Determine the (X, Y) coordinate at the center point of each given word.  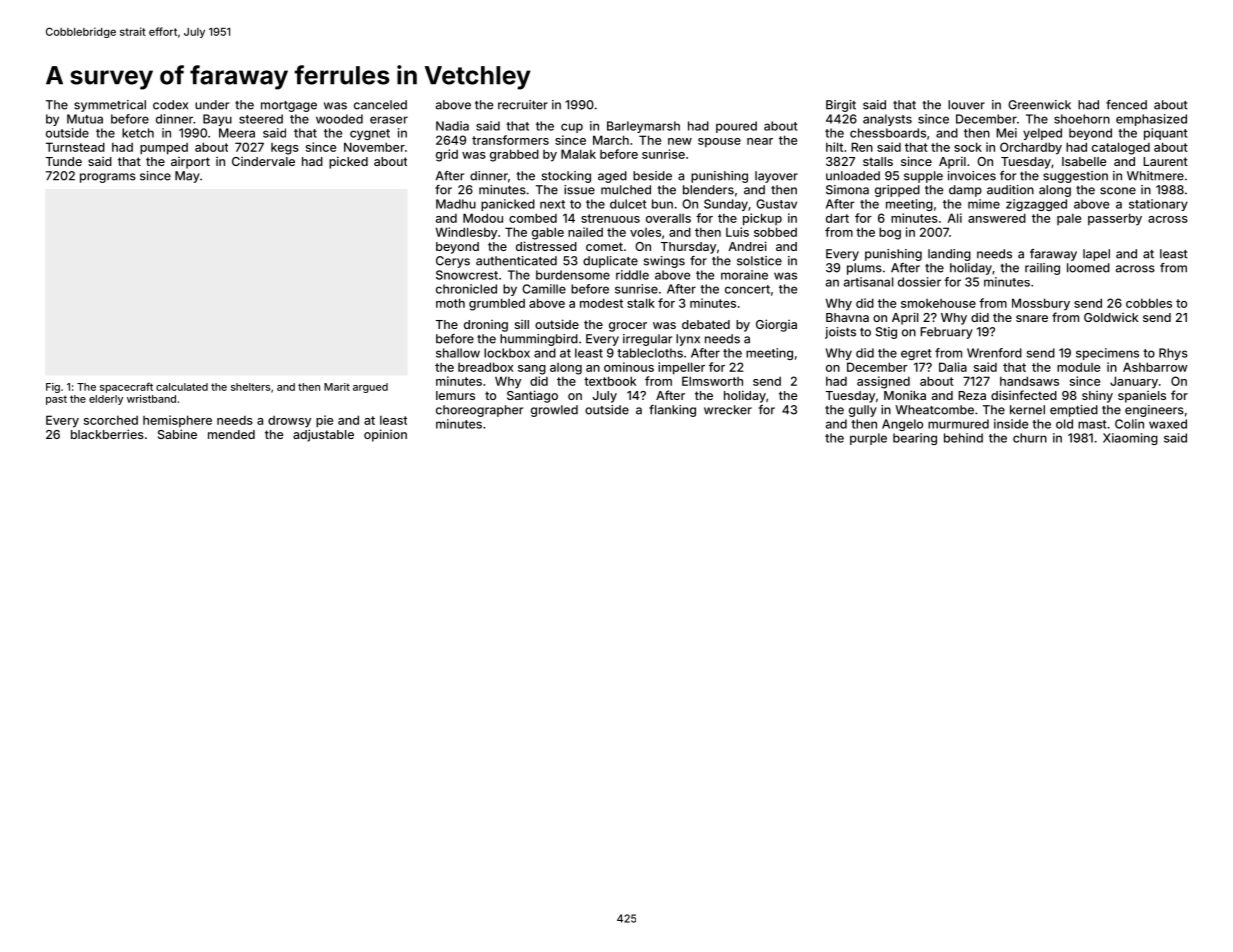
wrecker (728, 410)
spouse (719, 142)
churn (1030, 438)
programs (108, 178)
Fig (53, 388)
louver (966, 105)
